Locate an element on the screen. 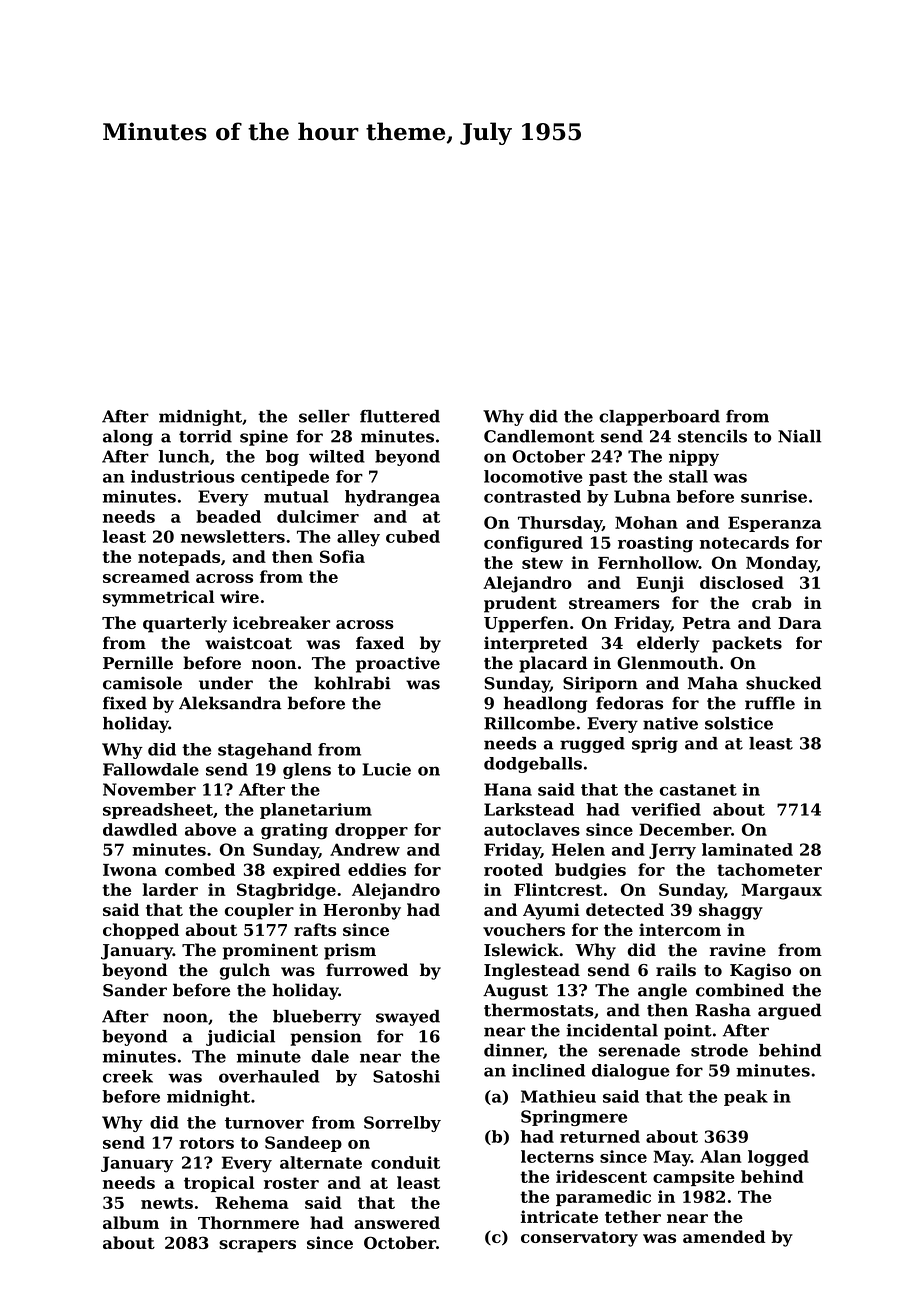  industrious is located at coordinates (182, 476).
